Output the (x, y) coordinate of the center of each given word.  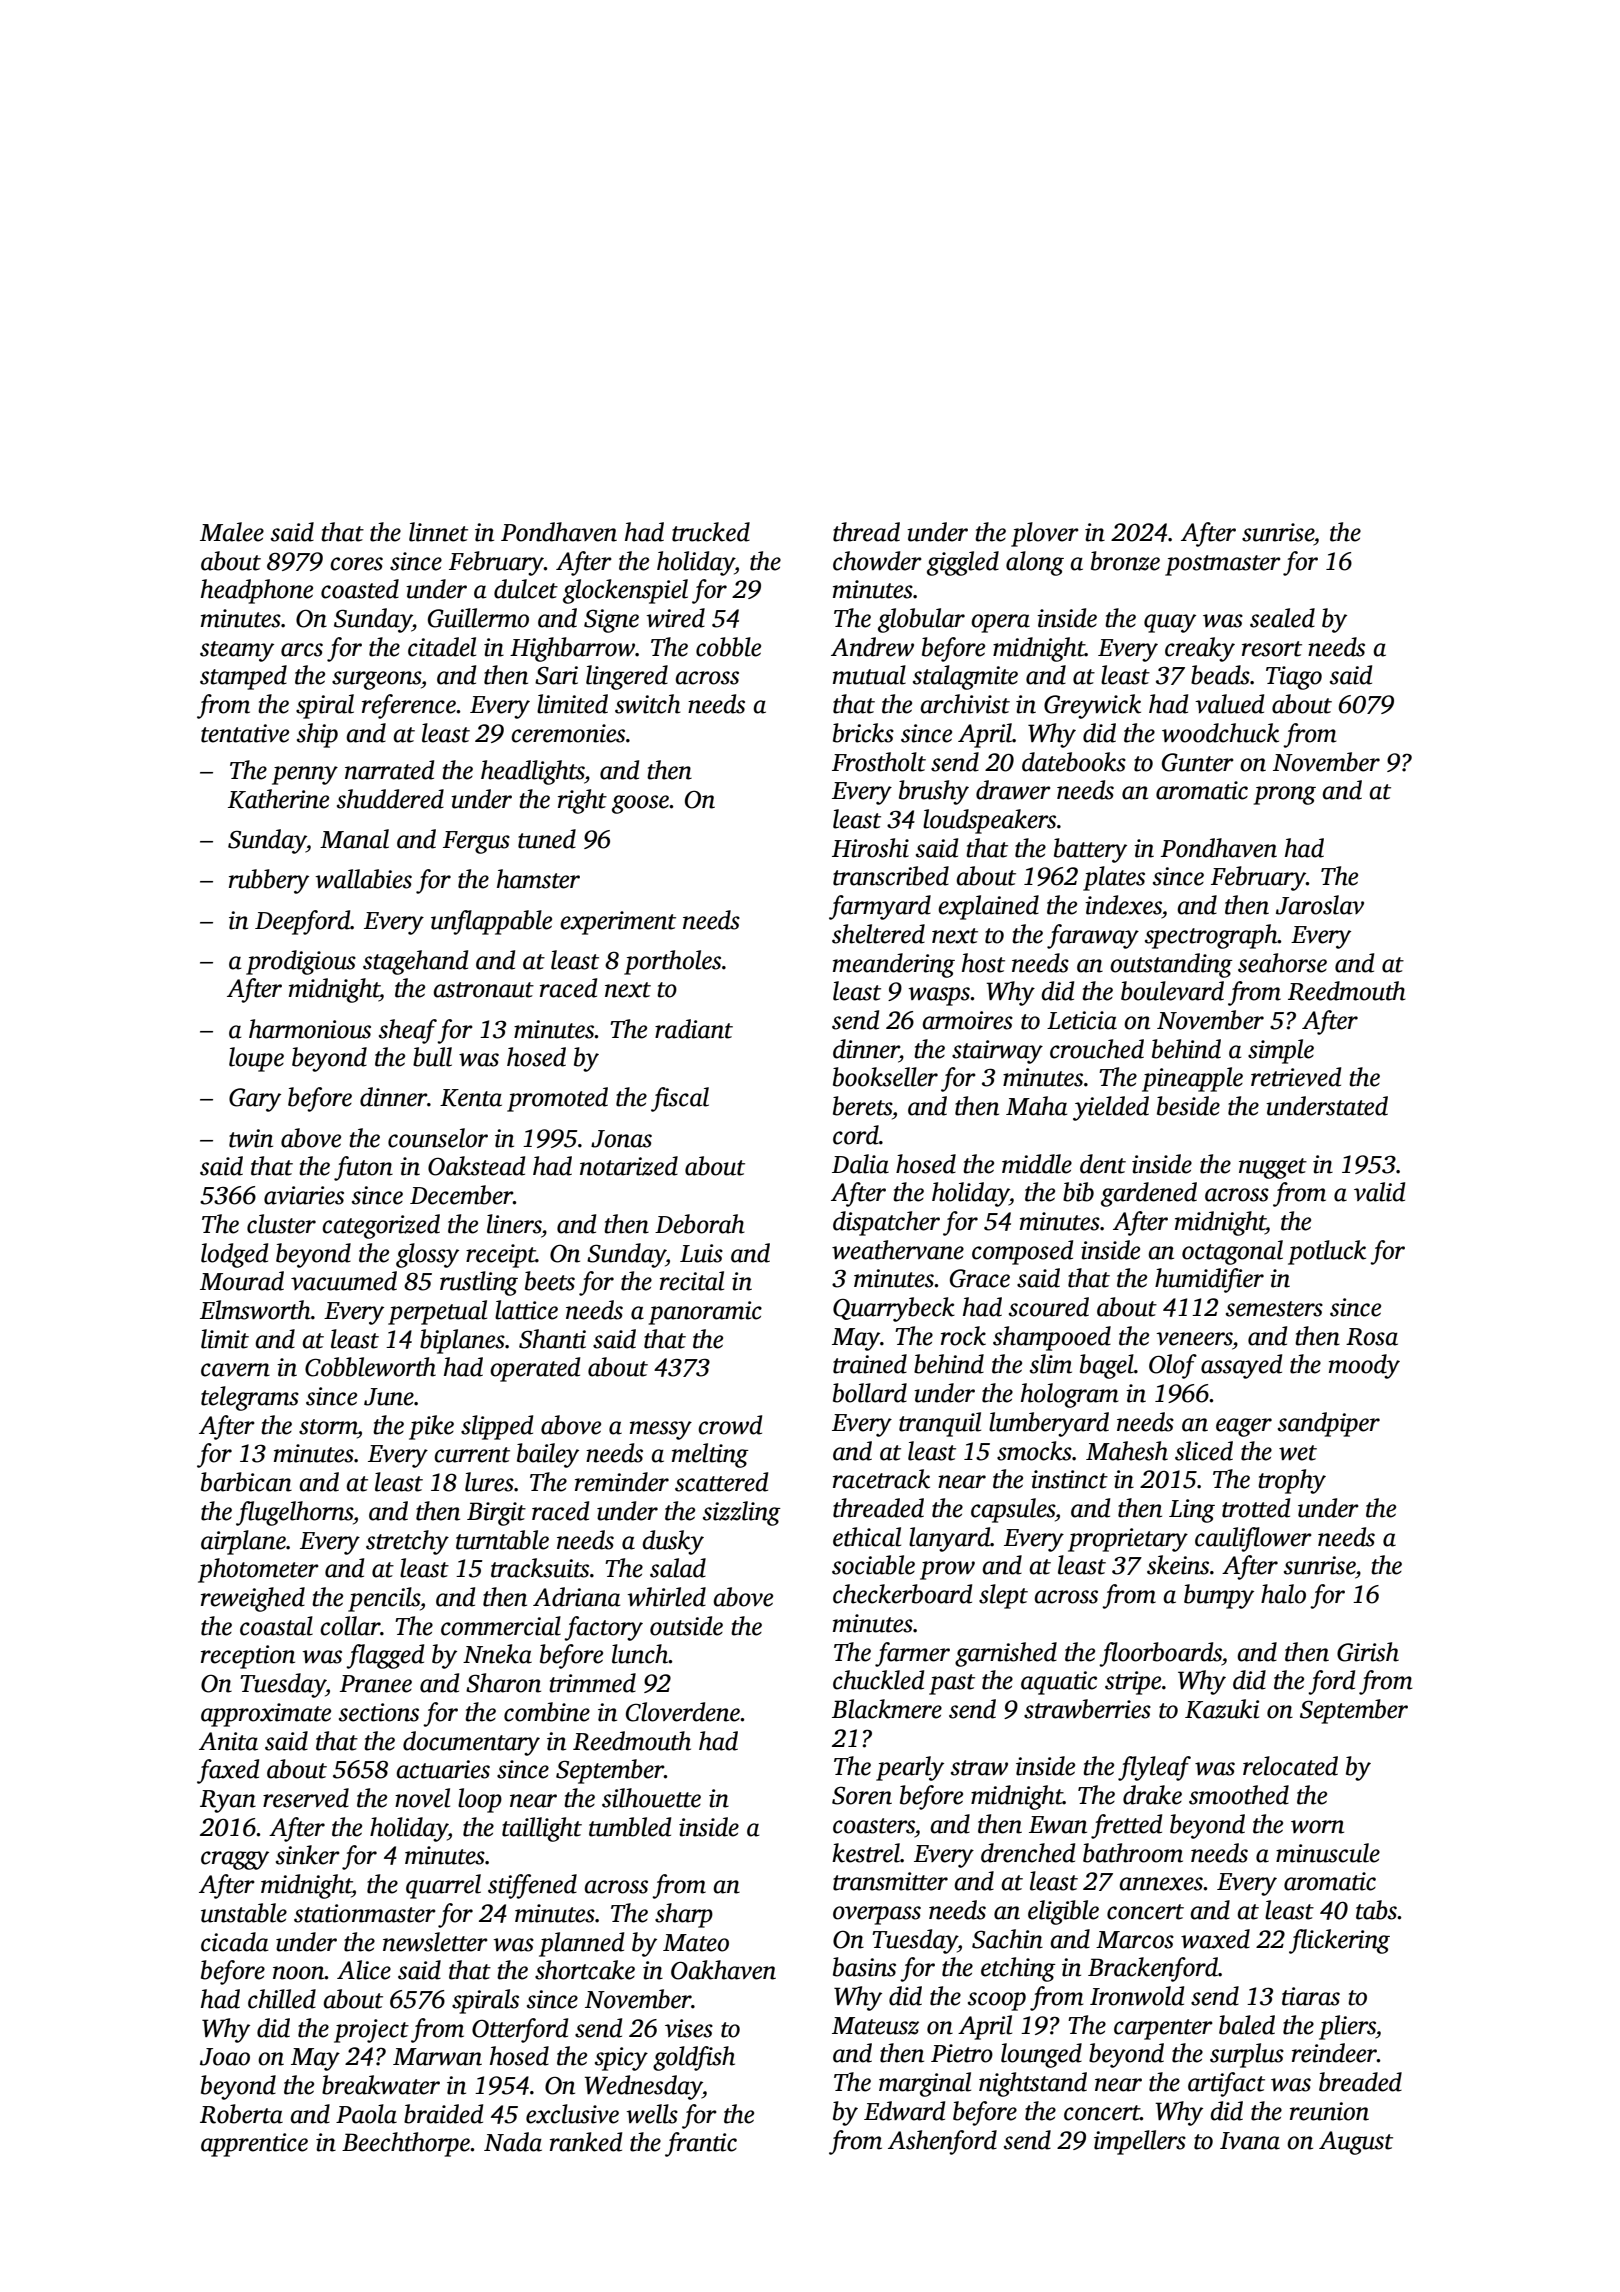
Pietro (962, 2053)
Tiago (1294, 678)
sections (379, 1712)
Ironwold (1137, 1996)
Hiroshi (870, 848)
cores (356, 564)
